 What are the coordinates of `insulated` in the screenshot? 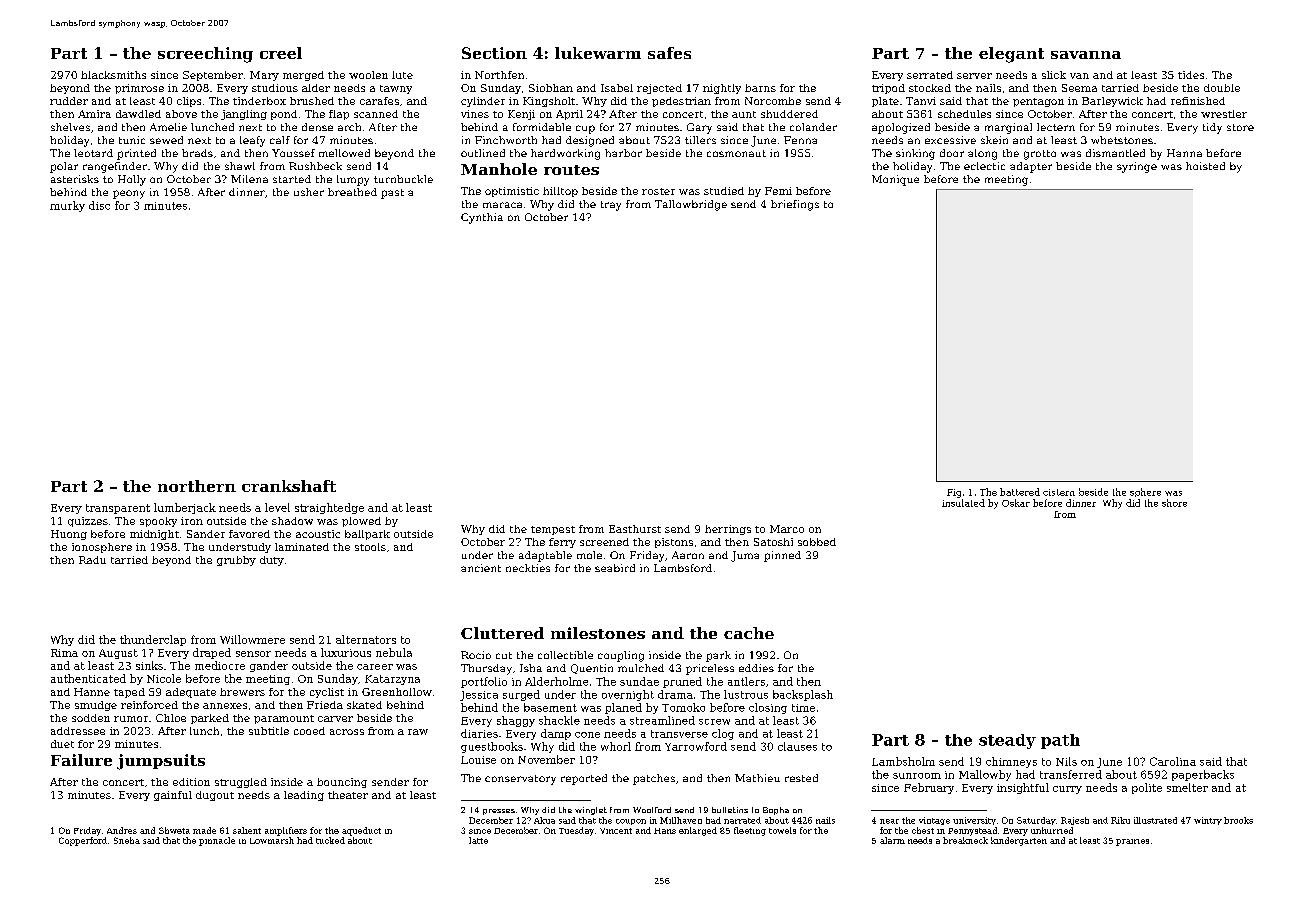 It's located at (963, 503).
